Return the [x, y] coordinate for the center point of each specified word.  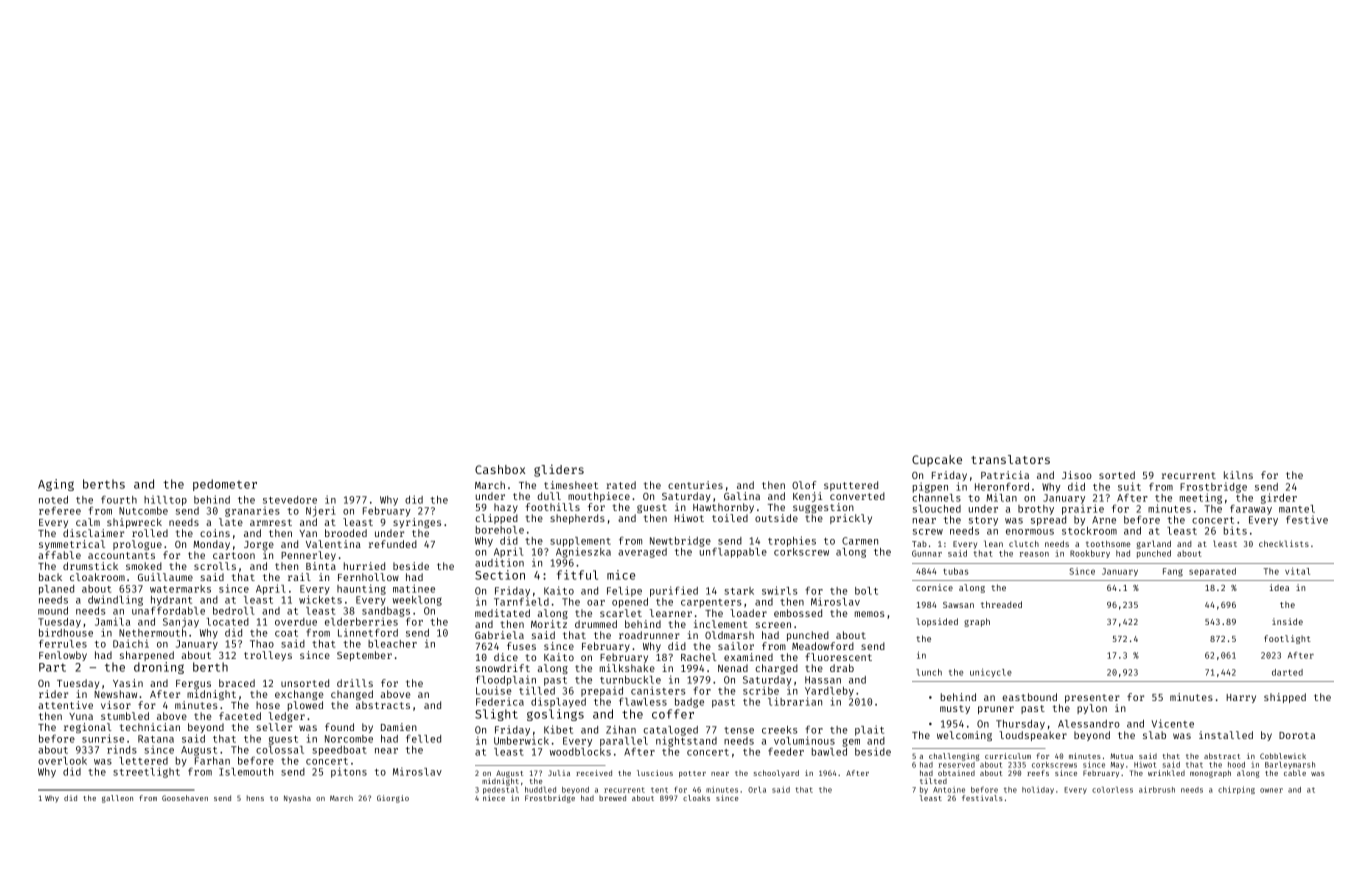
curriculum [1008, 756]
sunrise [103, 738]
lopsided [937, 622]
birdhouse [66, 632]
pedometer [225, 485]
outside [776, 518]
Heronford [1002, 487]
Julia [559, 773]
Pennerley [308, 556]
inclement [721, 624]
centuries [695, 485]
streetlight [146, 772]
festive [1307, 520]
